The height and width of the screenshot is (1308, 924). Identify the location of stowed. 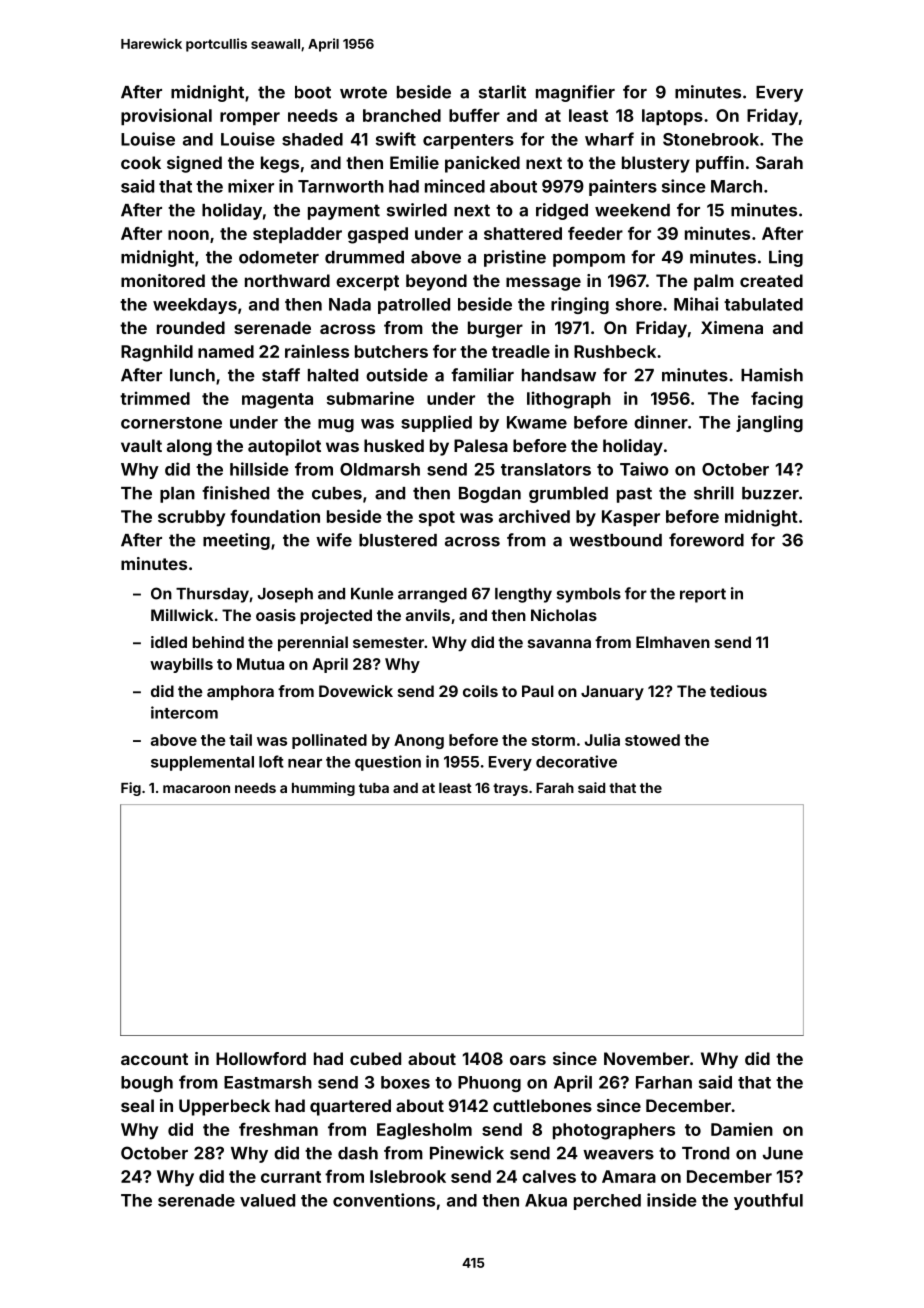
(652, 740).
